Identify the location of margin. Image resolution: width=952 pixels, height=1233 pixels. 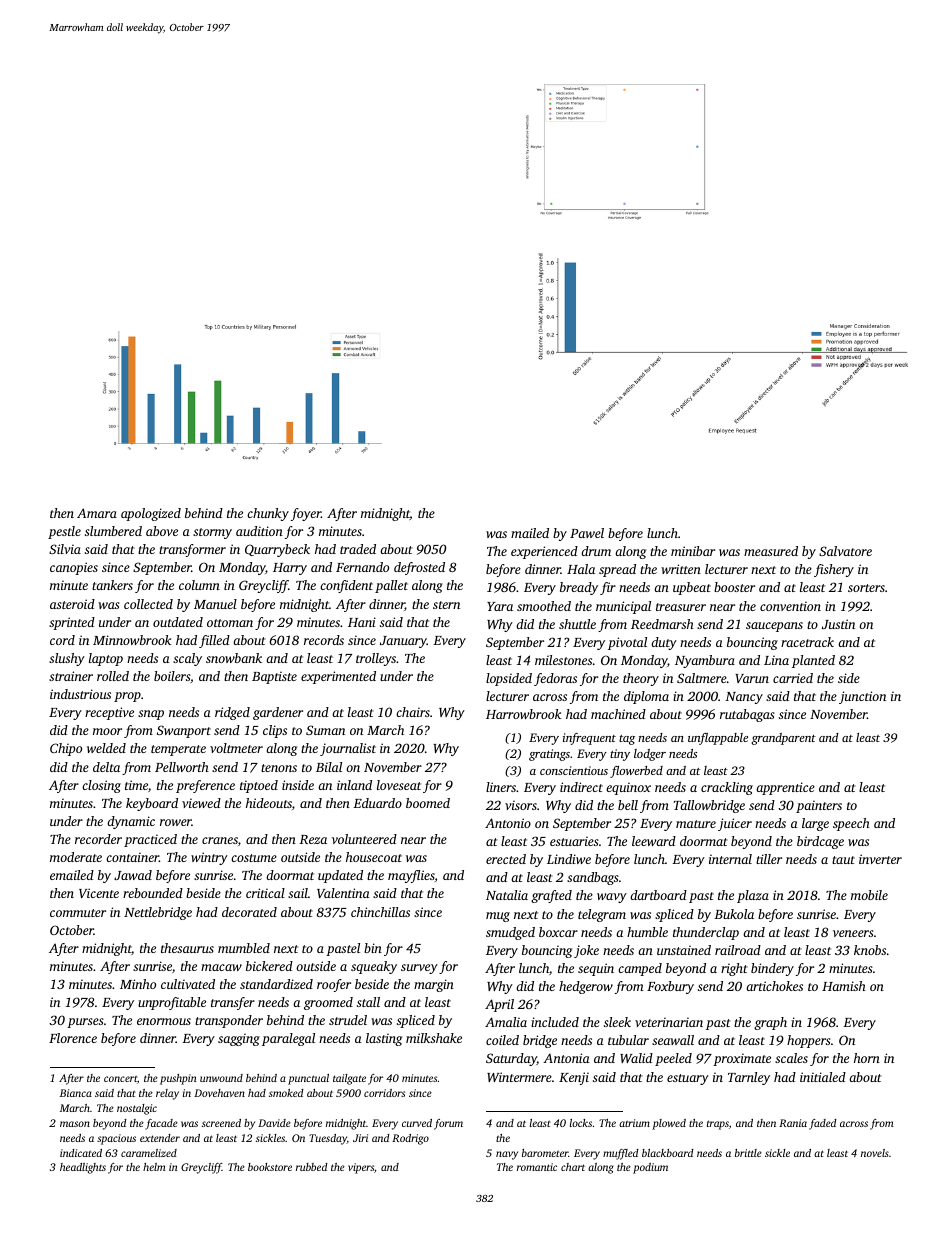
(434, 985).
